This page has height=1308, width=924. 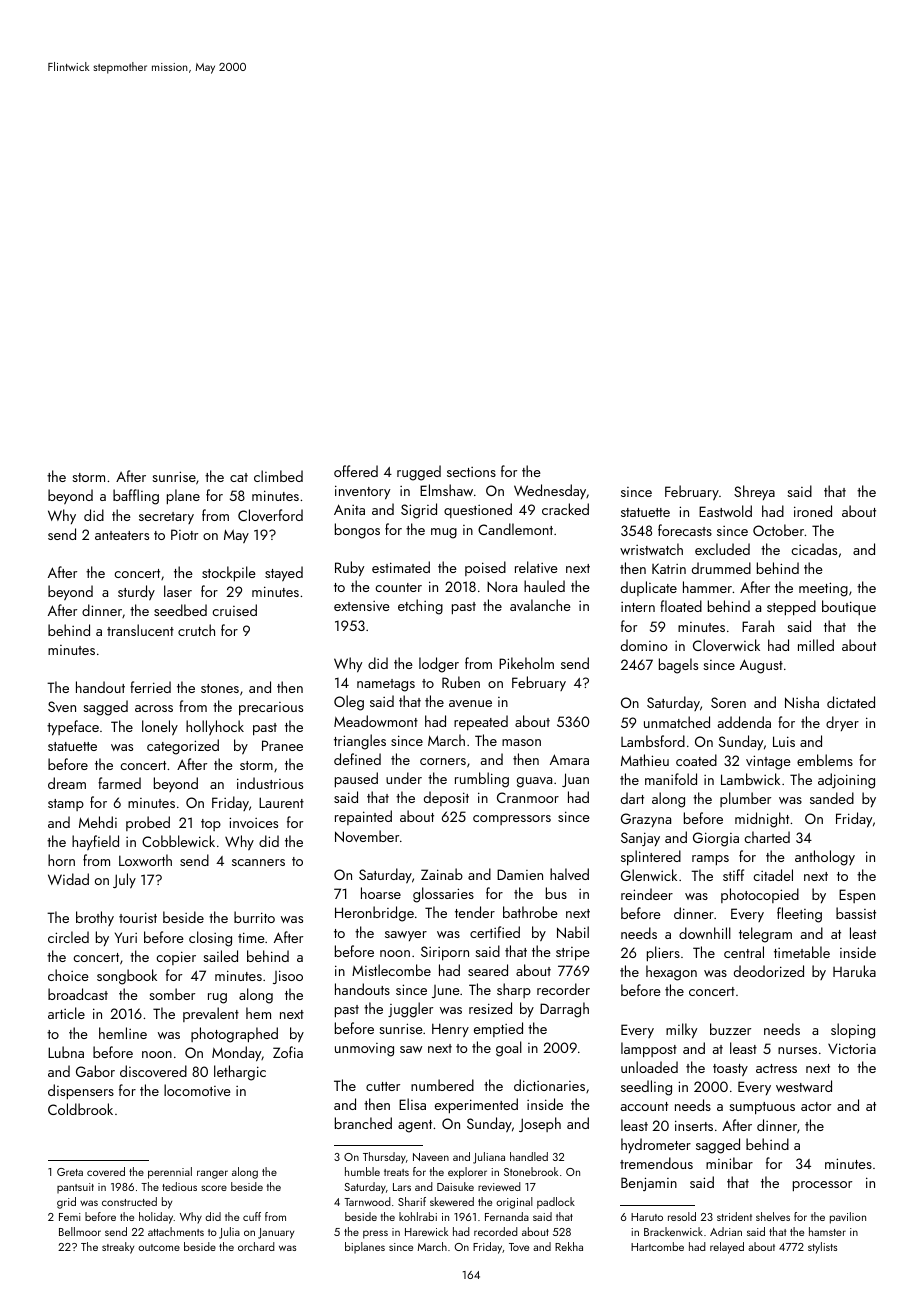 What do you see at coordinates (851, 702) in the page?
I see `dictated` at bounding box center [851, 702].
